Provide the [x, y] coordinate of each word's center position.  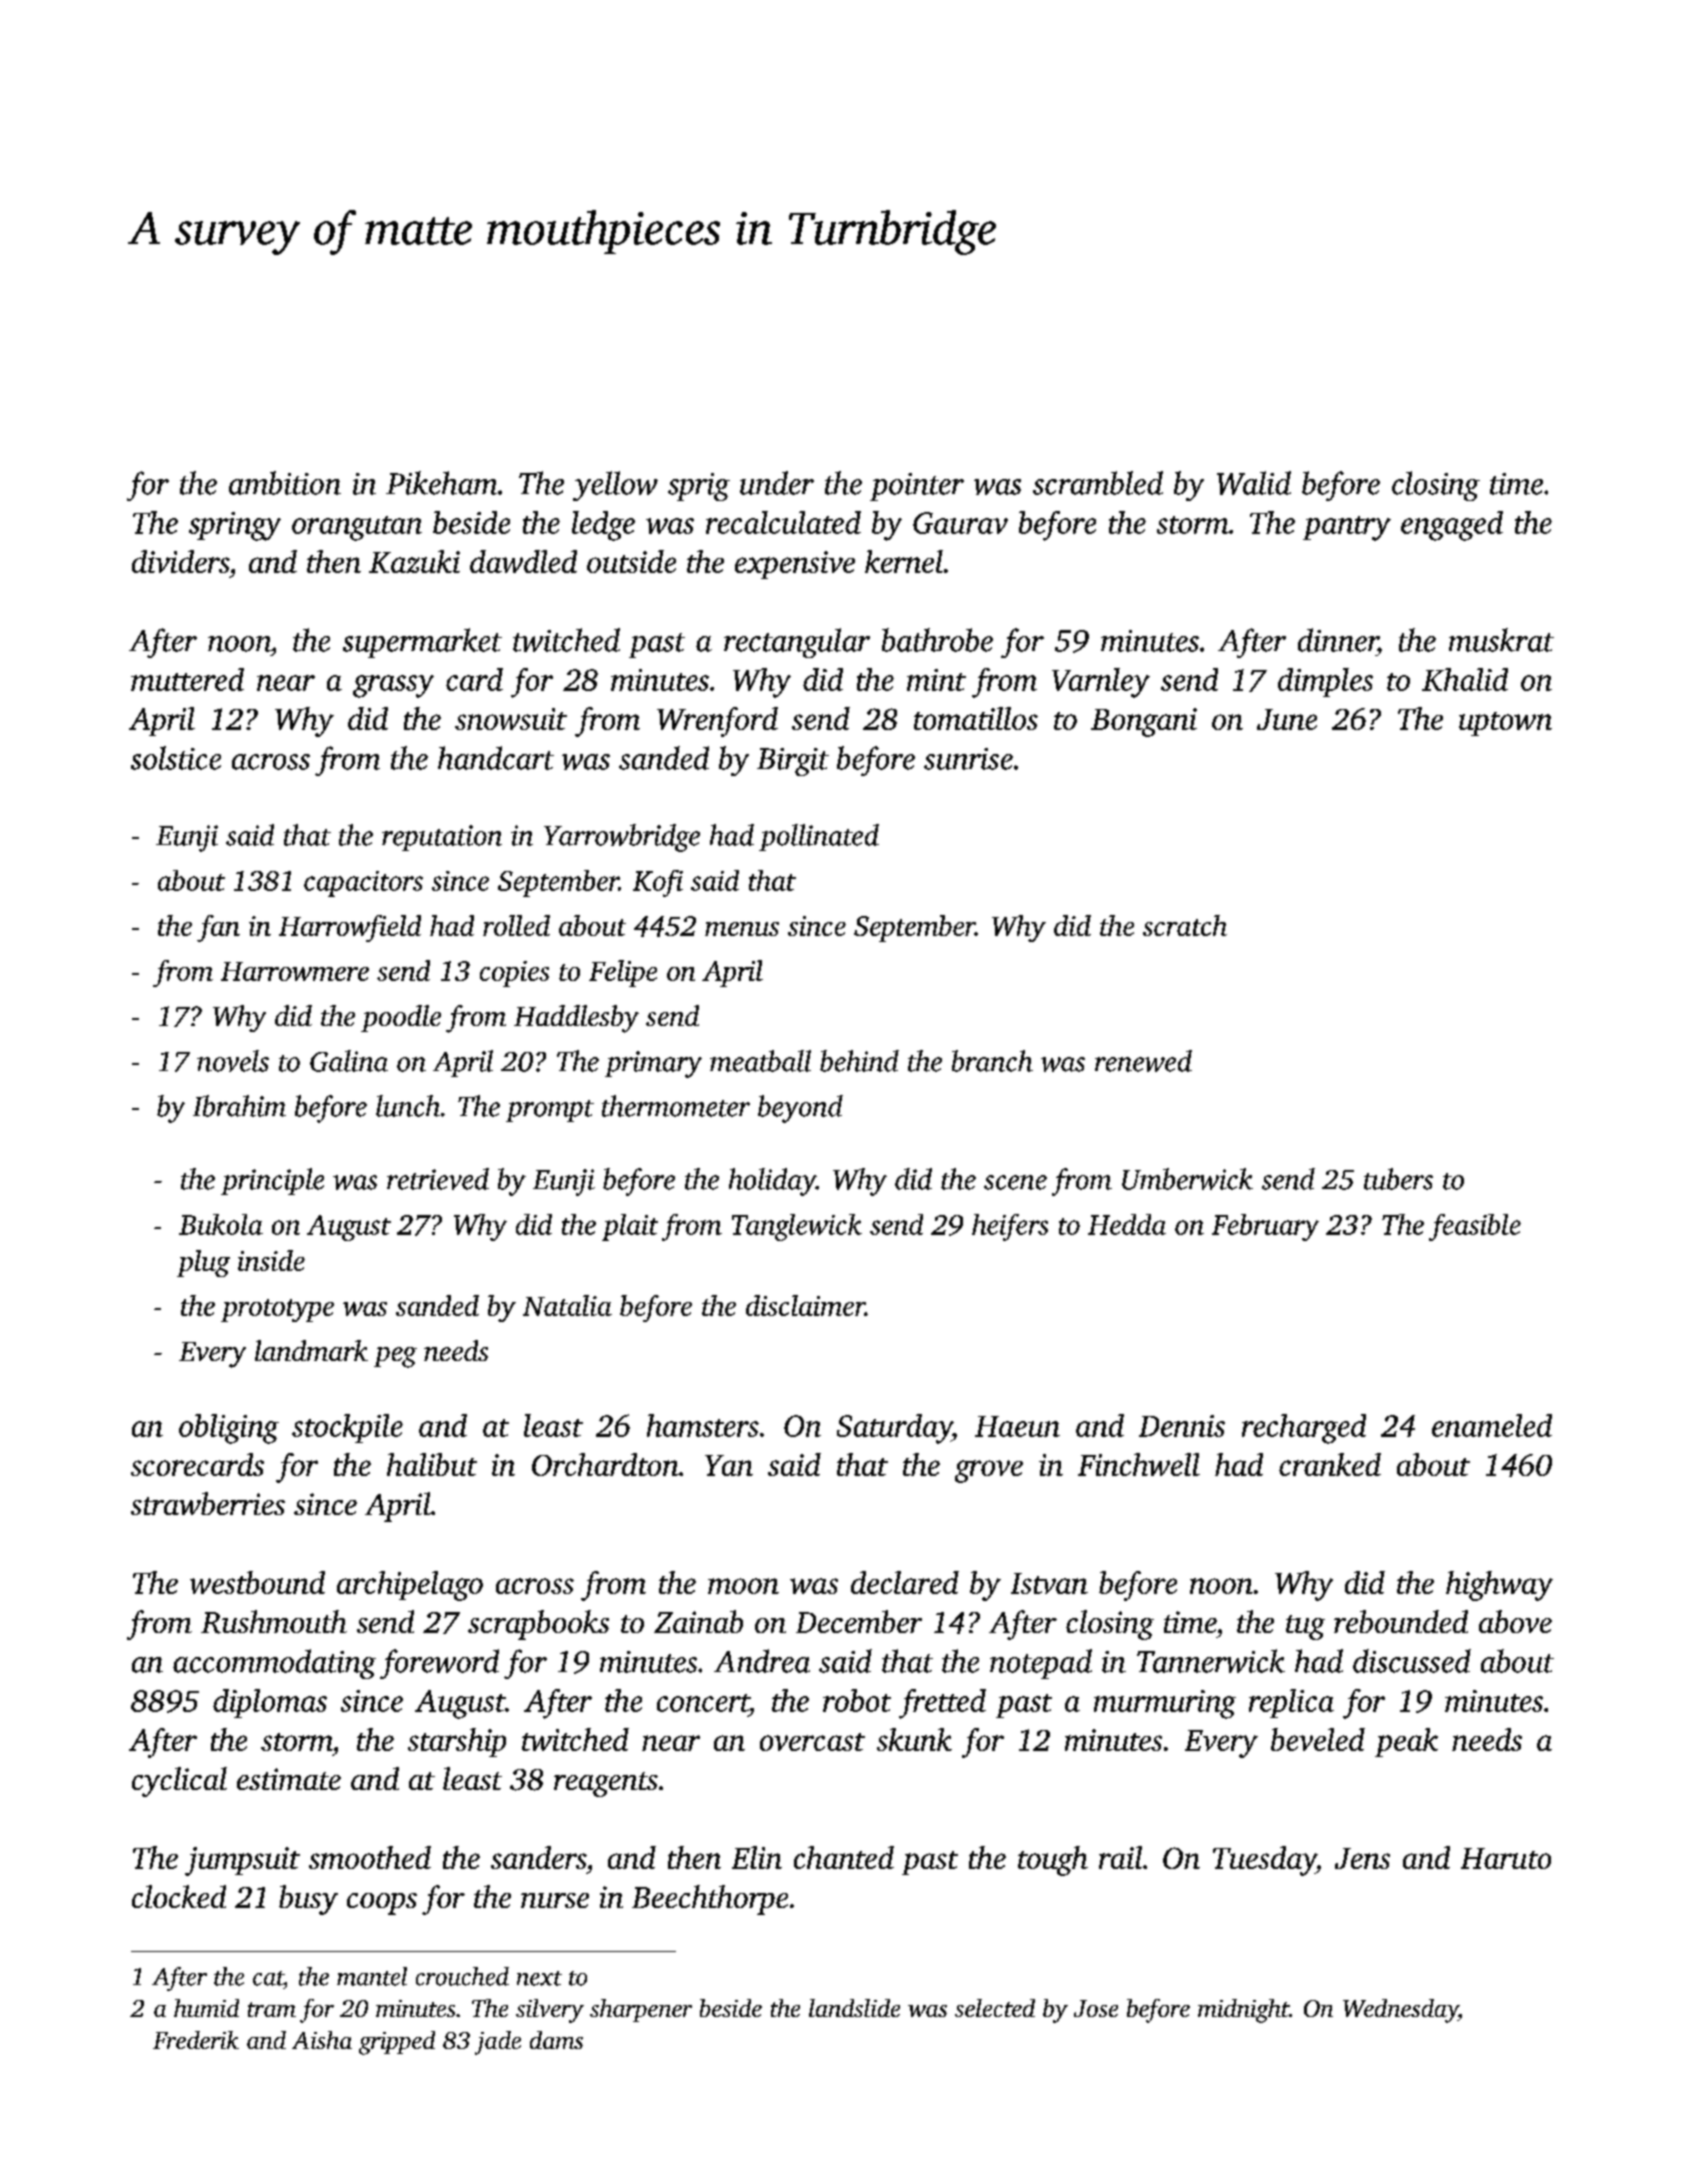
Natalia [567, 1305]
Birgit [793, 762]
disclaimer [805, 1305]
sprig [699, 487]
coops [382, 1904]
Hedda [1127, 1224]
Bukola [221, 1224]
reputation [442, 838]
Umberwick [1187, 1179]
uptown [1505, 724]
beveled [1318, 1739]
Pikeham [441, 483]
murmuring [1165, 1704]
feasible [1475, 1227]
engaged [1452, 526]
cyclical [179, 1782]
